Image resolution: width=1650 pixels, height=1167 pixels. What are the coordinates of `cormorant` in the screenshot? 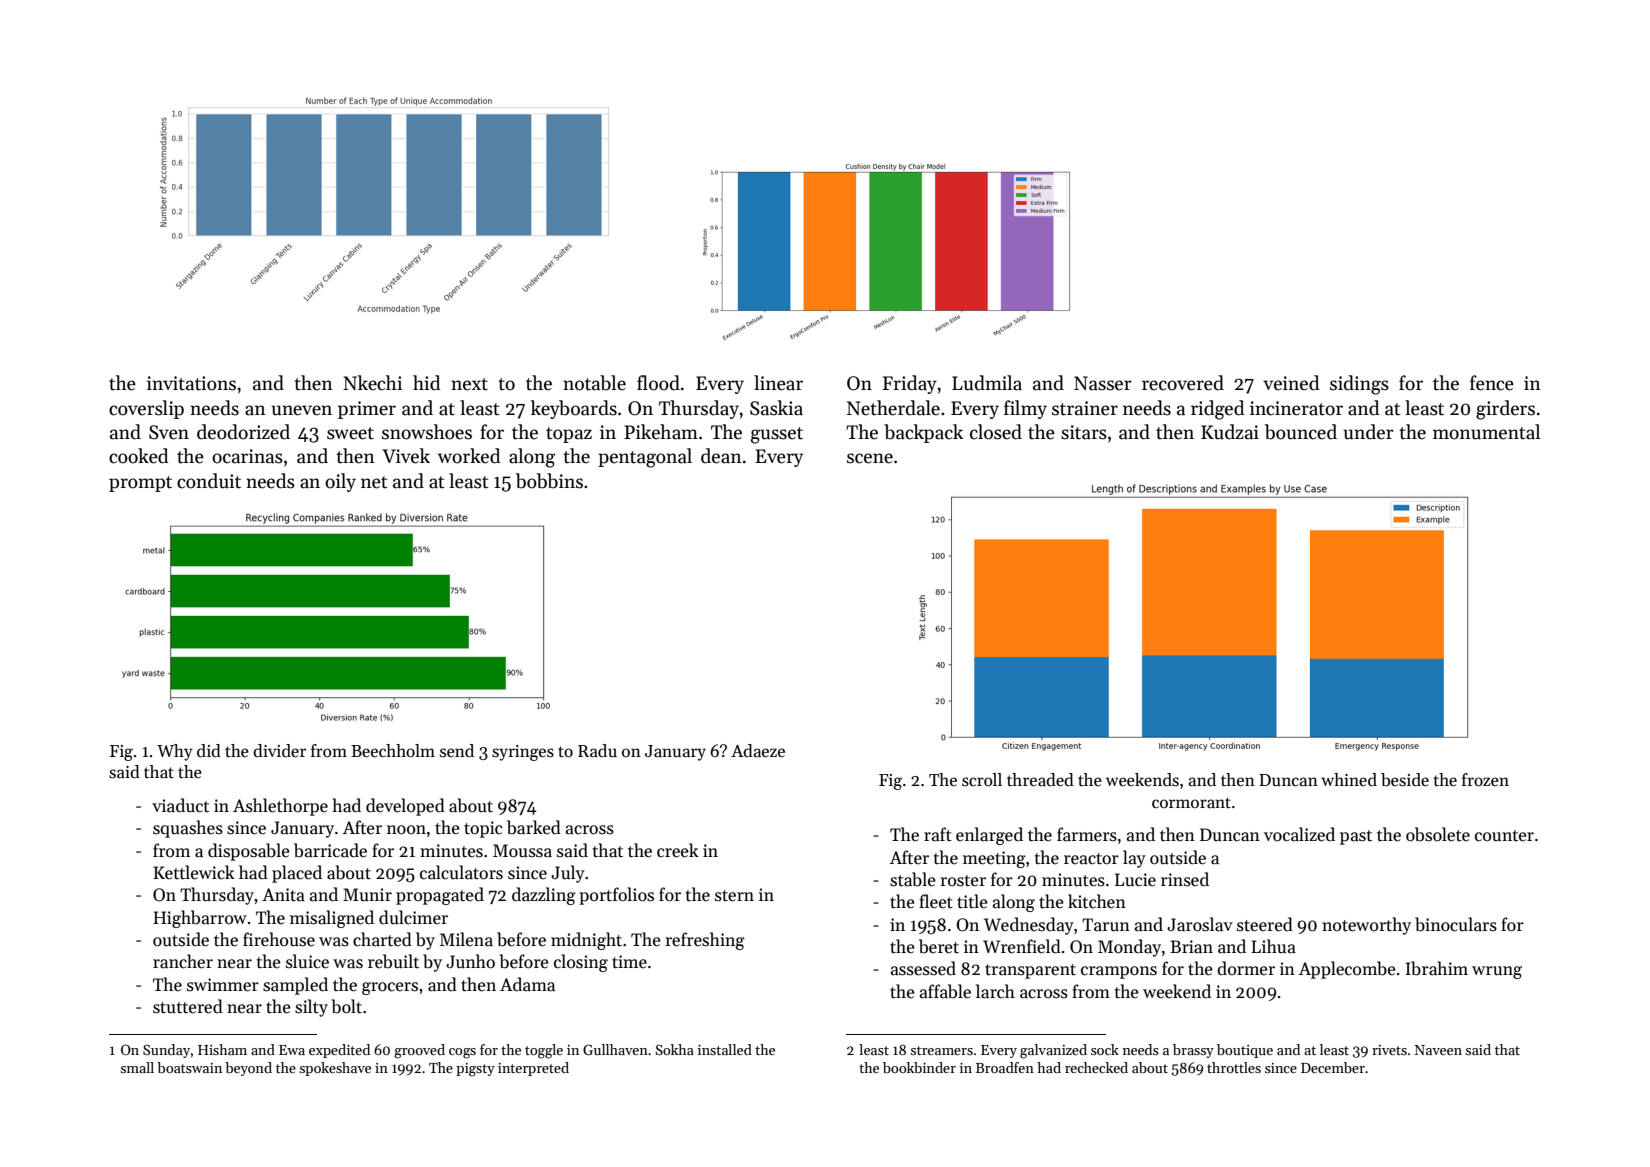 It's located at (1191, 803).
